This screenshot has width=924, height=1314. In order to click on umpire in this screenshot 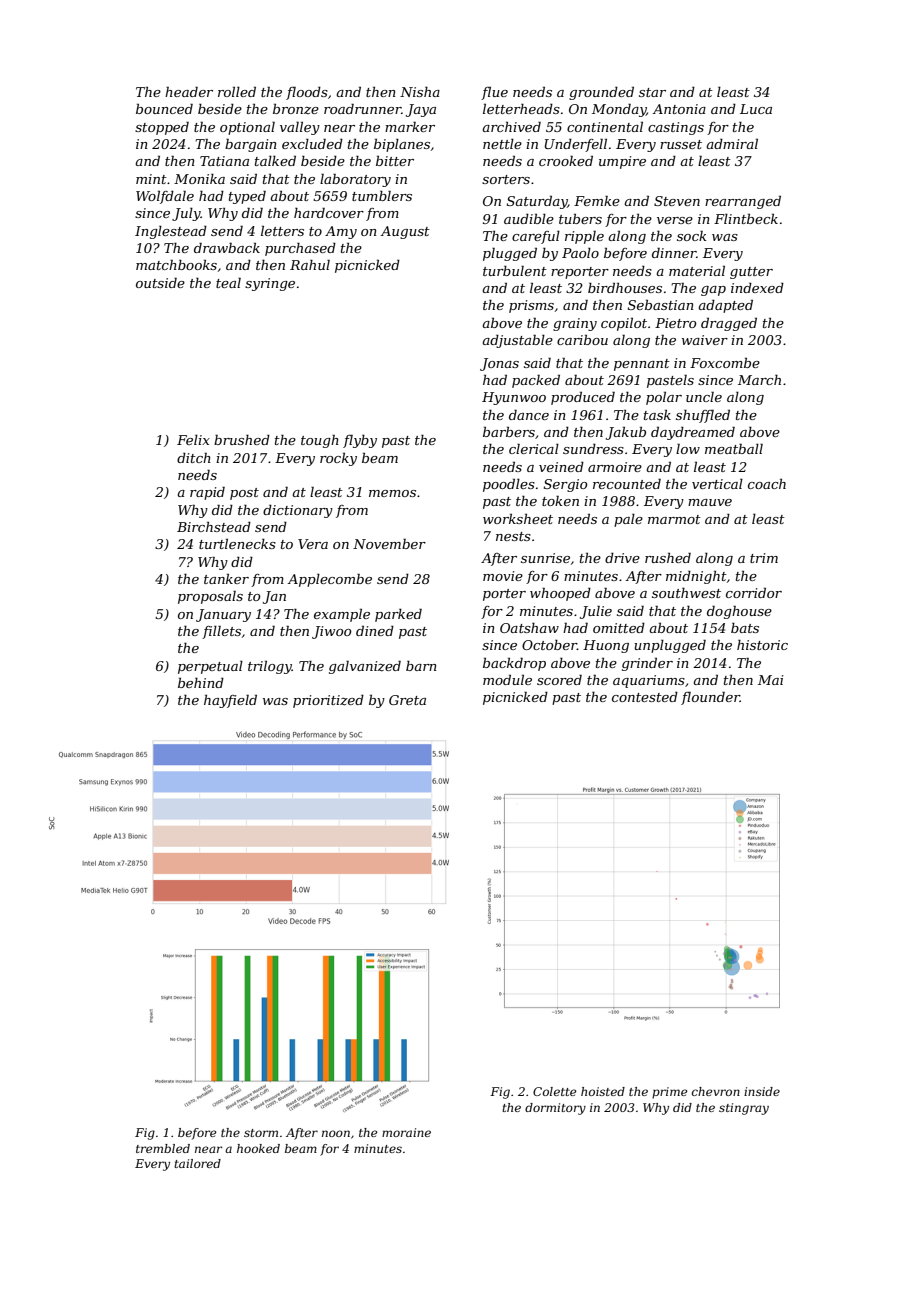, I will do `click(622, 162)`.
